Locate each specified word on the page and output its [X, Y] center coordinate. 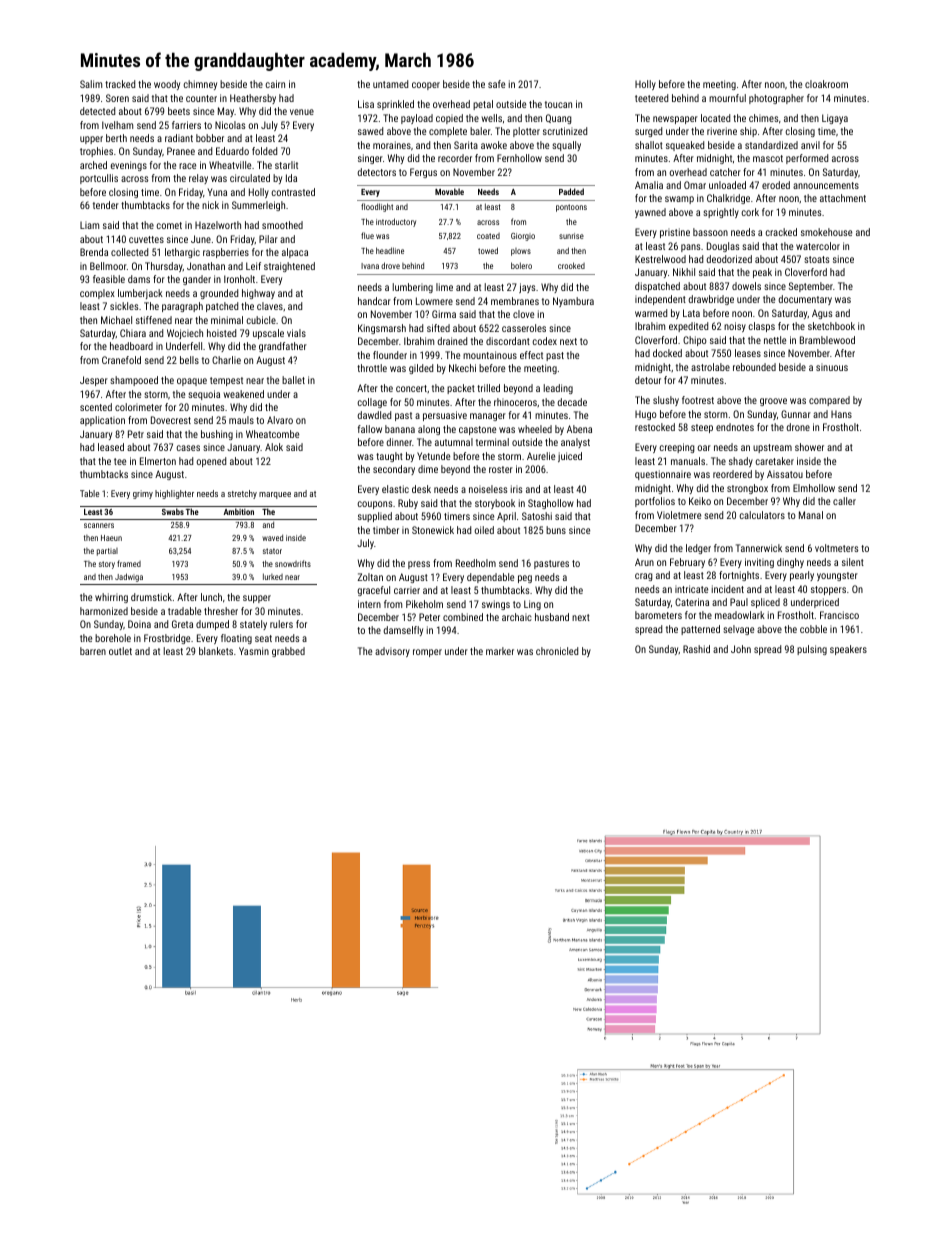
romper [427, 653]
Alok [274, 447]
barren [93, 651]
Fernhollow [519, 158]
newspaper [675, 120]
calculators [762, 515]
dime [428, 469]
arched [93, 165]
